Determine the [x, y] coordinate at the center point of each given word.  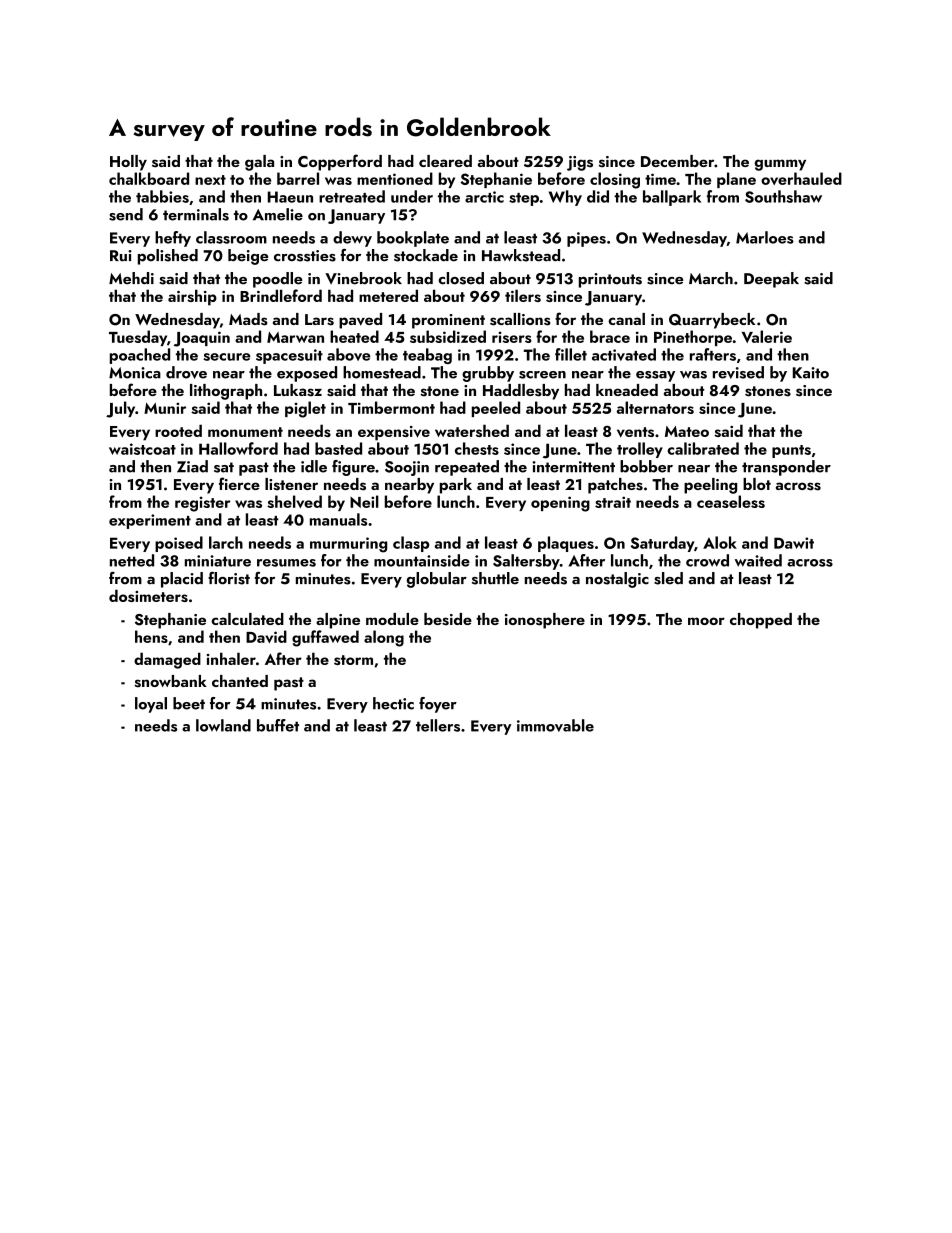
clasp [411, 544]
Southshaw [783, 196]
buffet [278, 725]
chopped [761, 621]
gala [259, 163]
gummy [780, 165]
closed [461, 278]
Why [565, 198]
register [202, 504]
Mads [248, 319]
